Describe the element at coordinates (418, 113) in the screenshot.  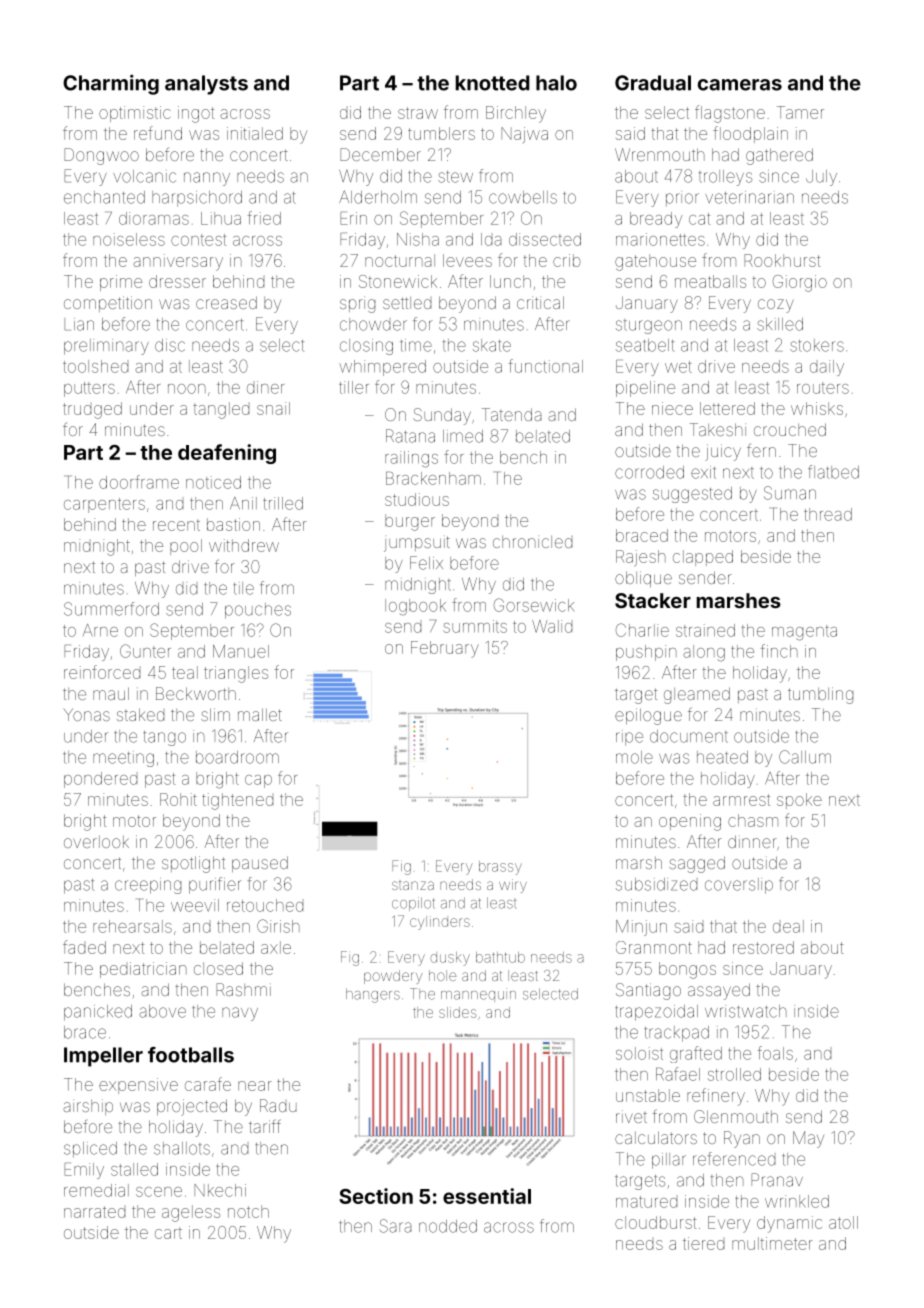
I see `straw` at that location.
